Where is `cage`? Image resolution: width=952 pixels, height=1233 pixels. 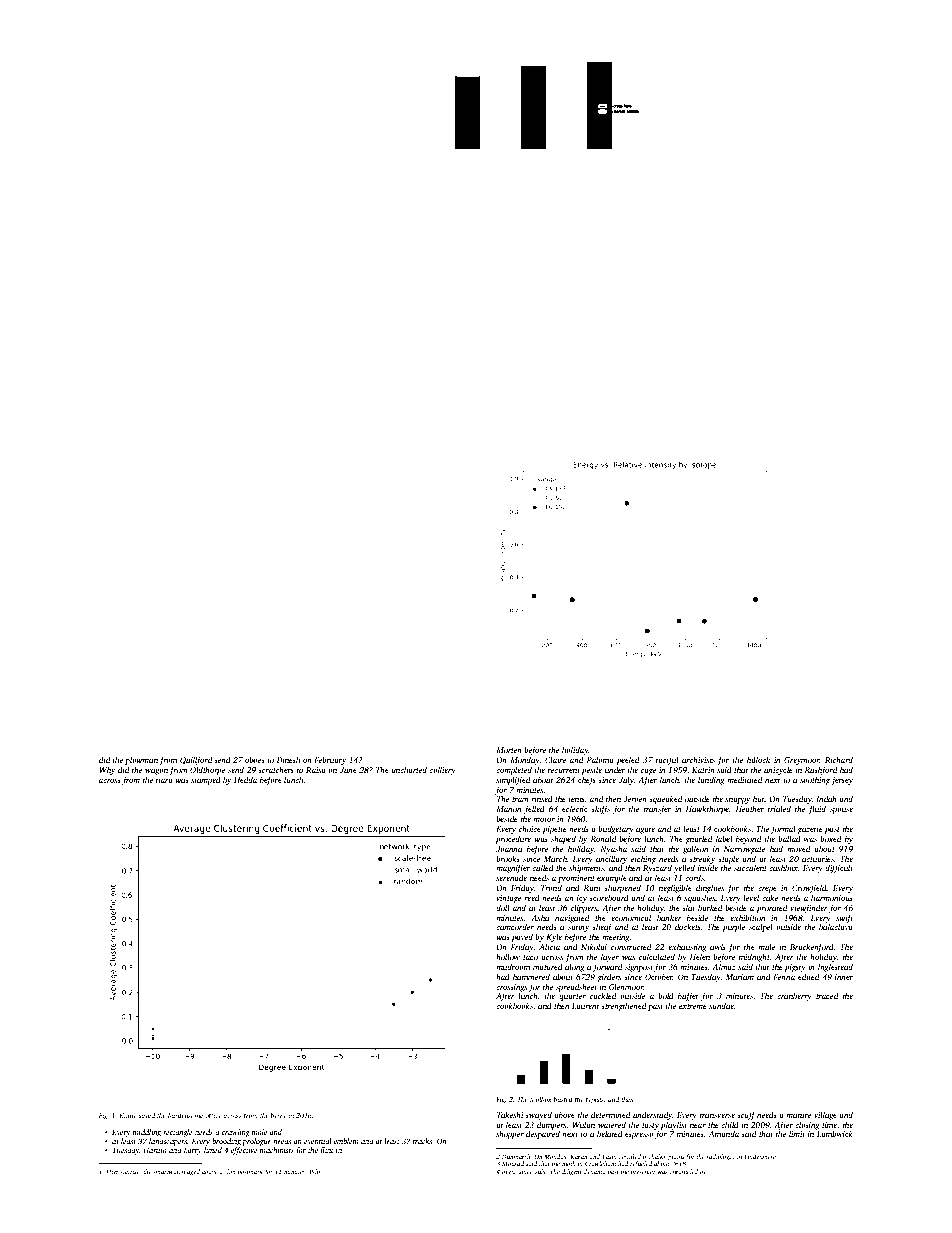
cage is located at coordinates (649, 772).
